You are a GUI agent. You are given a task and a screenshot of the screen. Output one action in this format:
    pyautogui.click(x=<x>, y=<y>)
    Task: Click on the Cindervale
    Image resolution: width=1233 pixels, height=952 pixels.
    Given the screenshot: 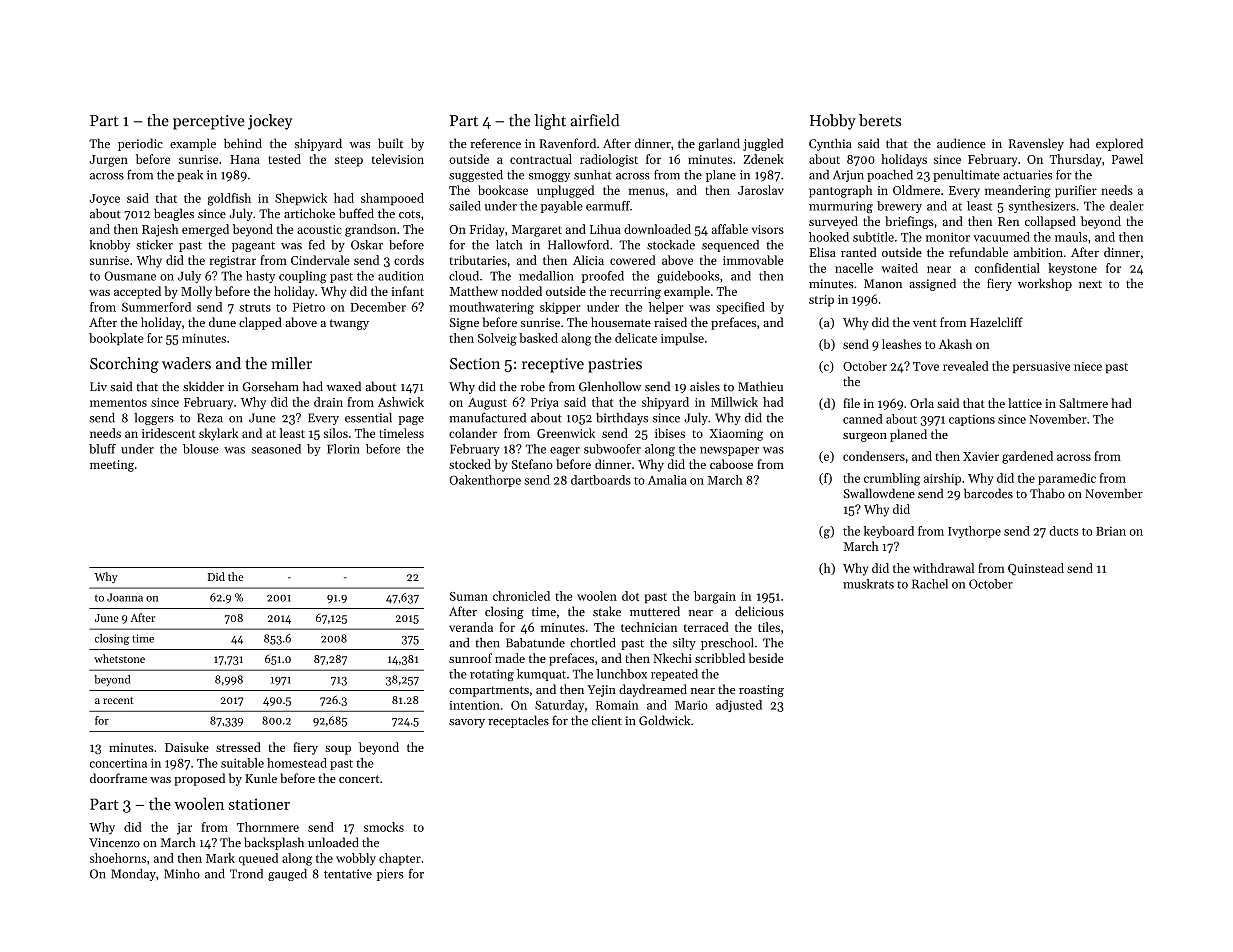 What is the action you would take?
    pyautogui.click(x=320, y=260)
